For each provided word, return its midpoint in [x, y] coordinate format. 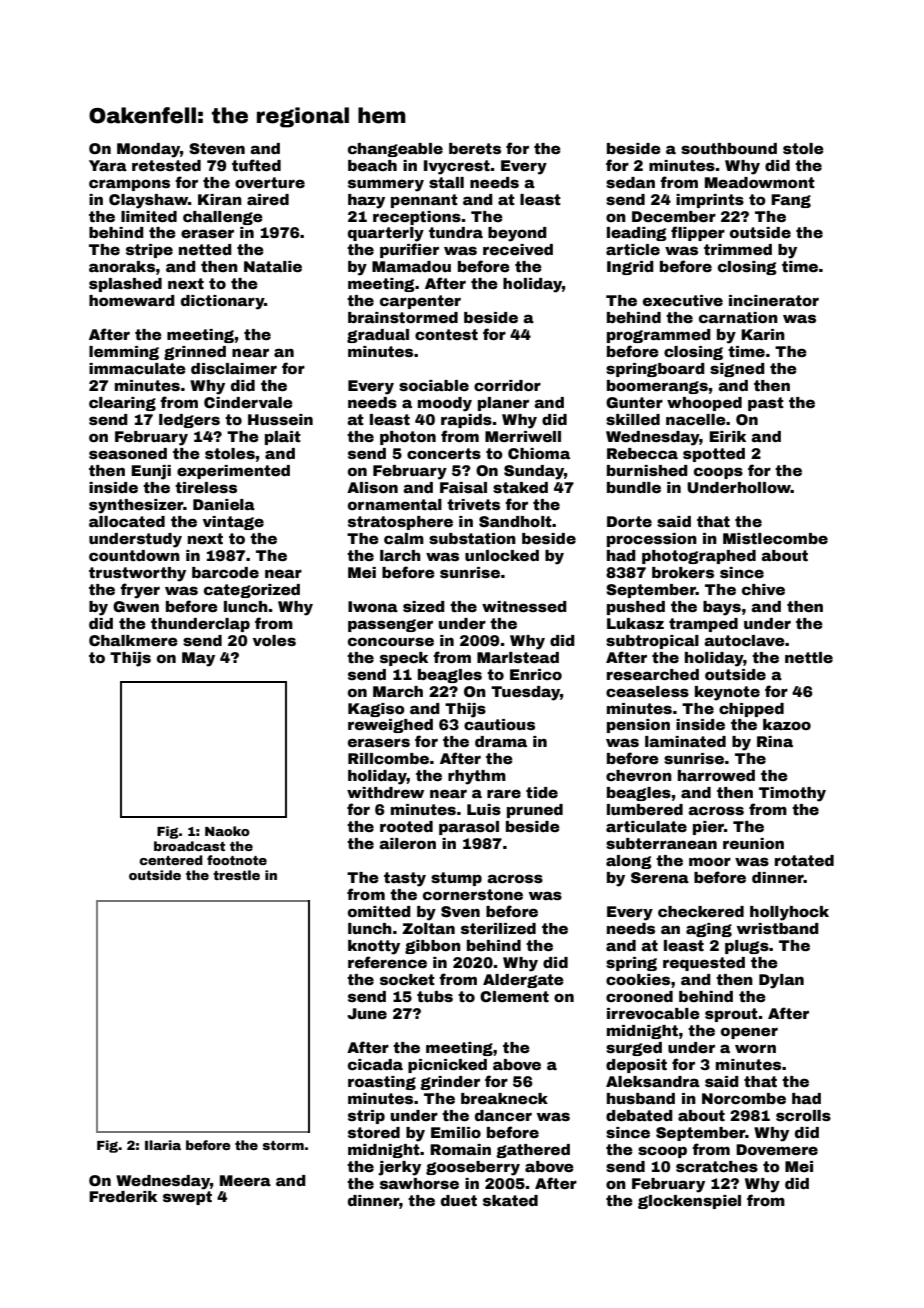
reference [387, 962]
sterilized [498, 928]
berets [475, 148]
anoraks [122, 266]
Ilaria [163, 1145]
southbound [729, 148]
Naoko [227, 831]
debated [639, 1115]
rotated [804, 860]
